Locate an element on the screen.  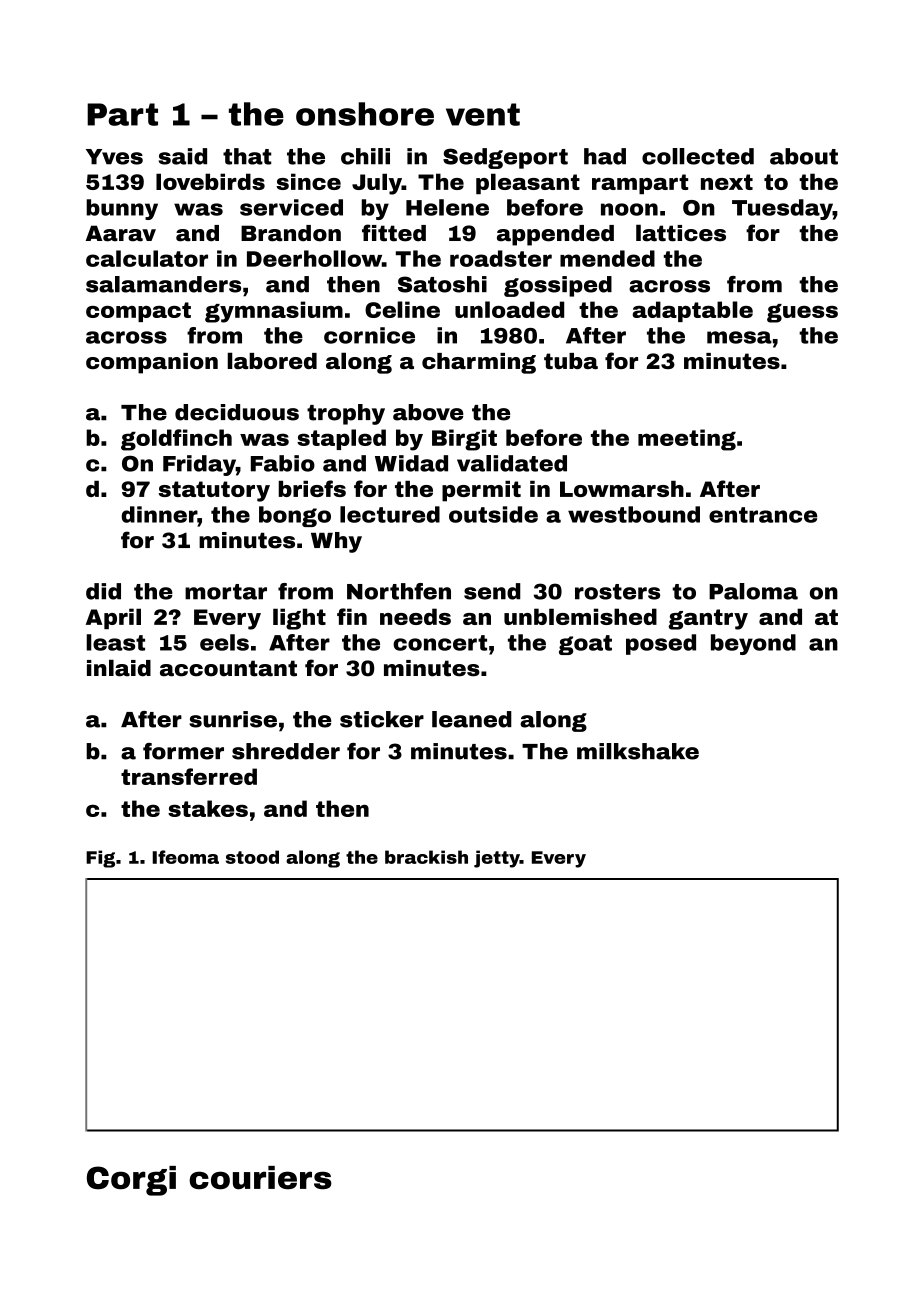
Yves is located at coordinates (114, 157).
